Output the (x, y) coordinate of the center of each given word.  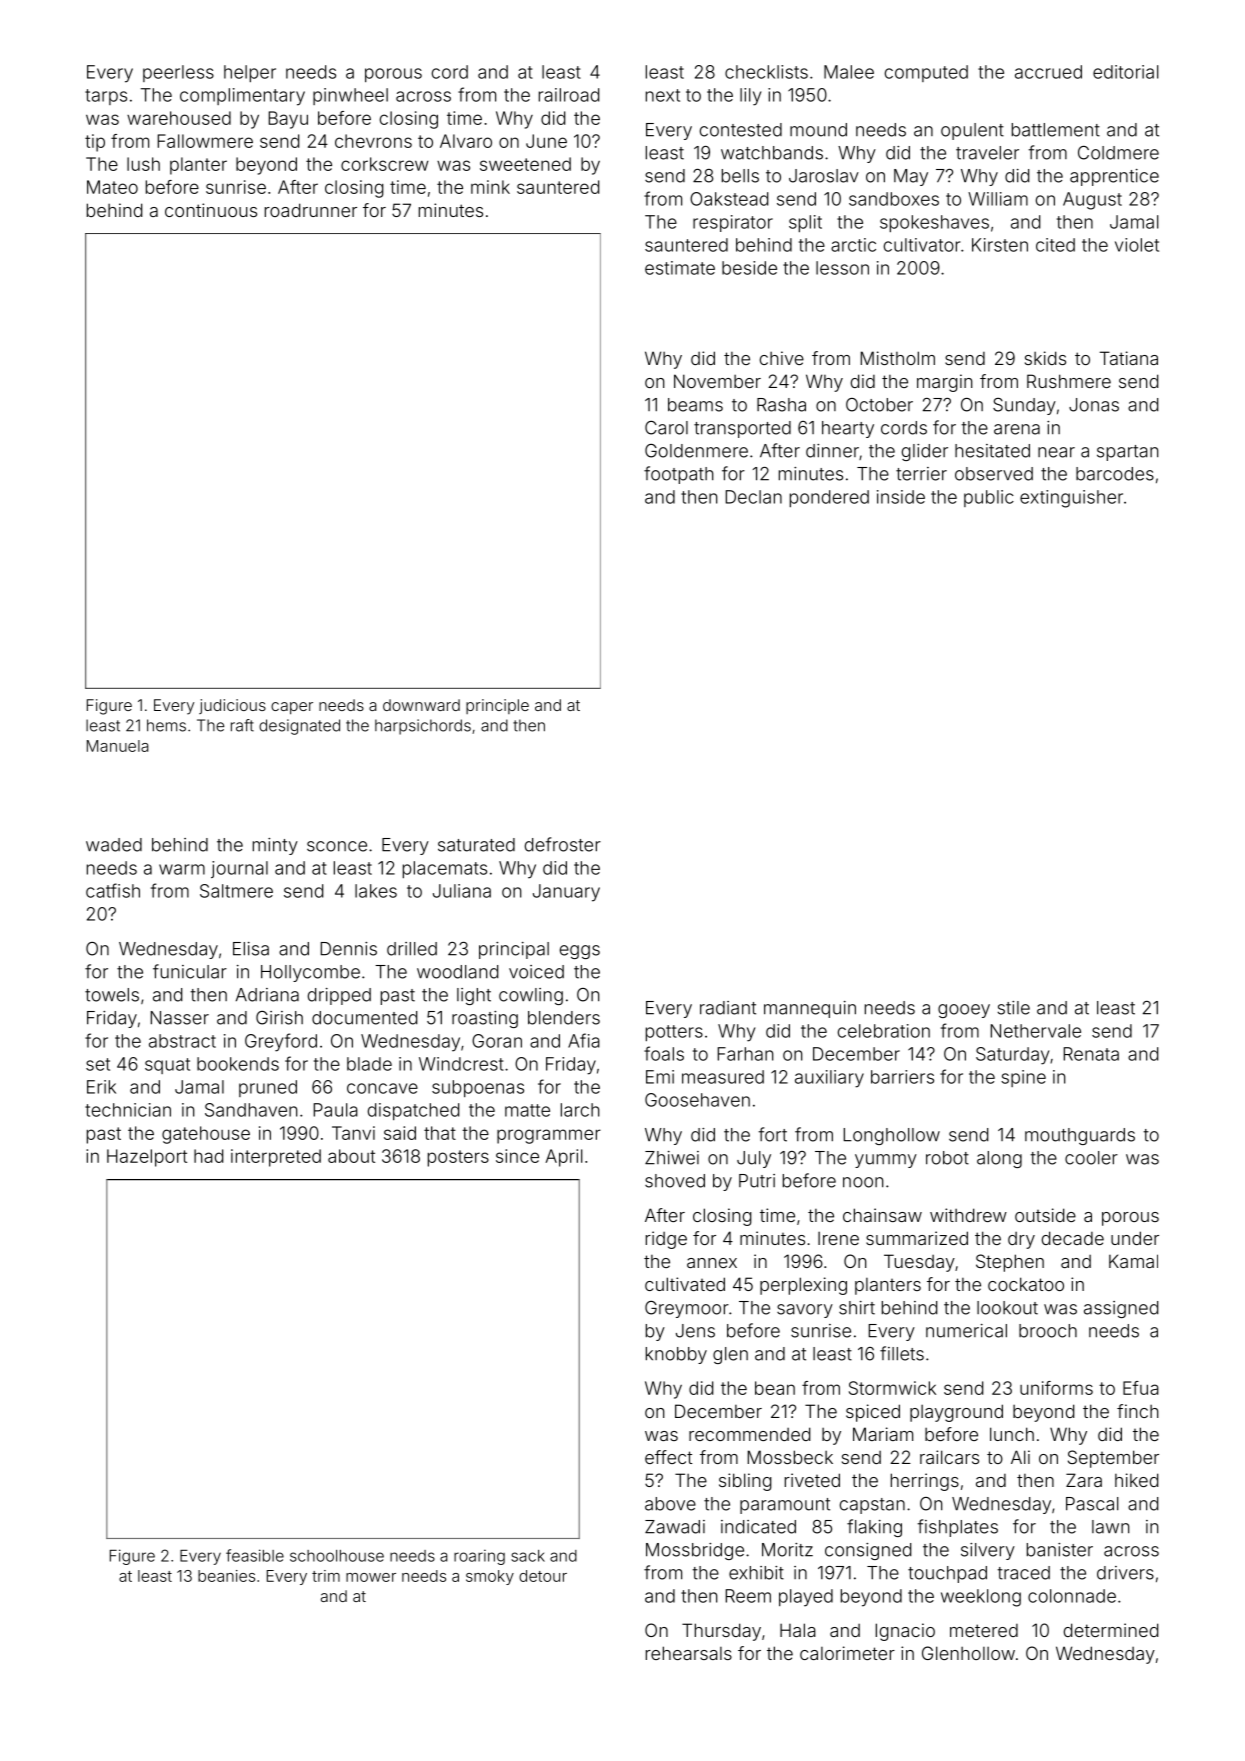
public (989, 498)
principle (497, 706)
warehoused (179, 118)
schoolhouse (337, 1556)
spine (1023, 1078)
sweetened (525, 164)
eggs (580, 952)
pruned (268, 1088)
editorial (1126, 72)
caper (292, 708)
